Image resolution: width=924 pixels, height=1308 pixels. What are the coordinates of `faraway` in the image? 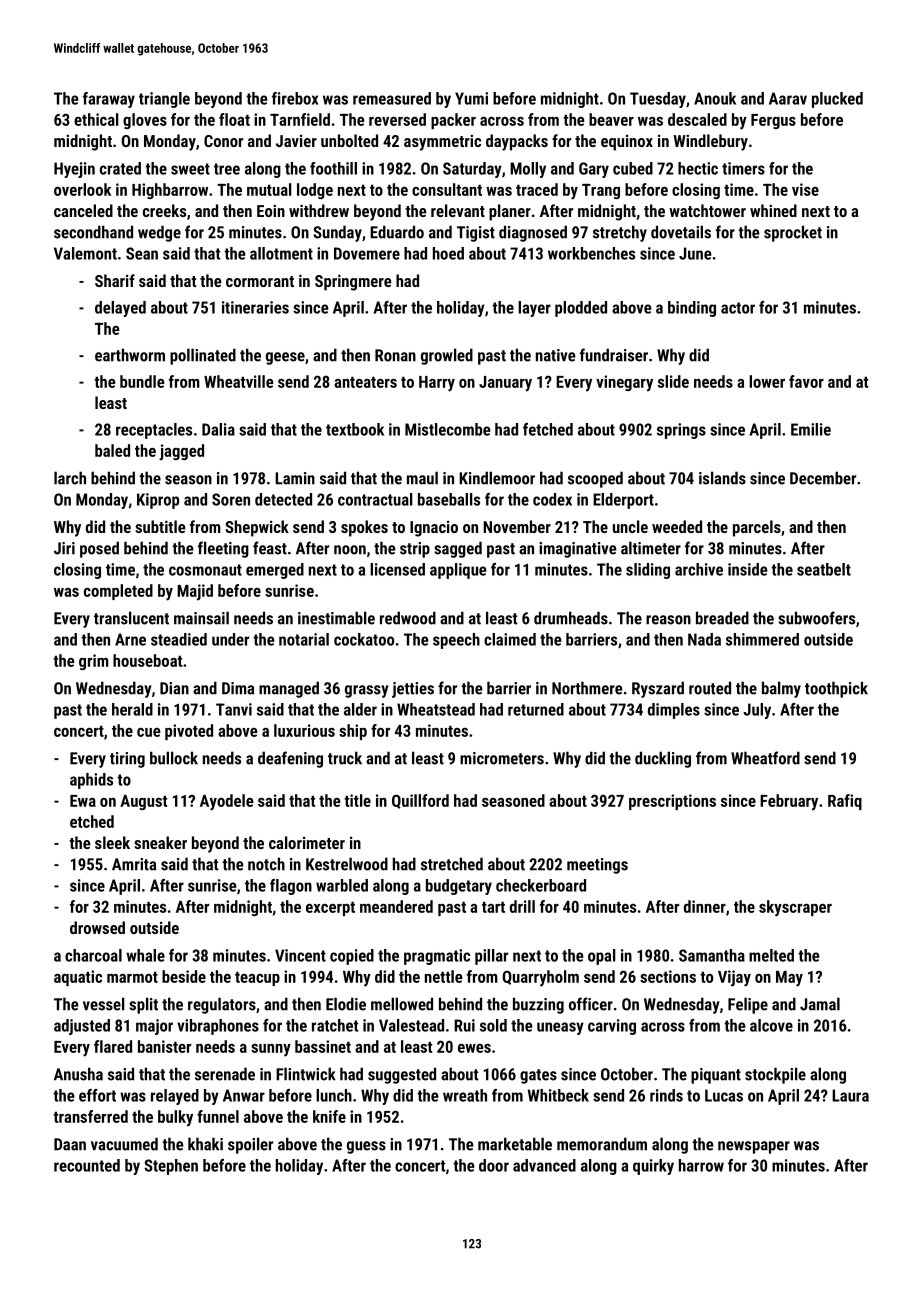 It's located at (109, 100).
